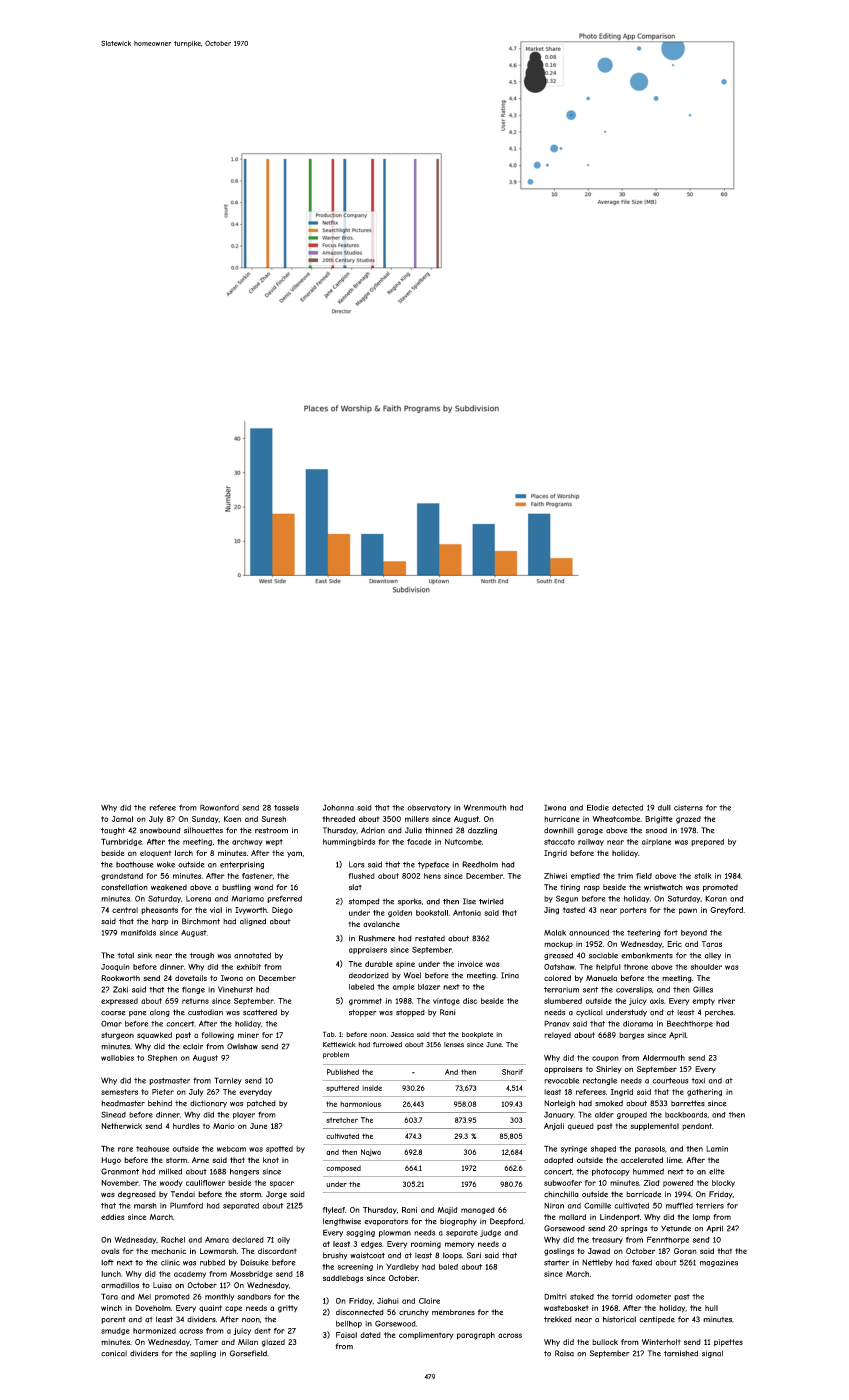  Describe the element at coordinates (589, 933) in the screenshot. I see `announced` at that location.
